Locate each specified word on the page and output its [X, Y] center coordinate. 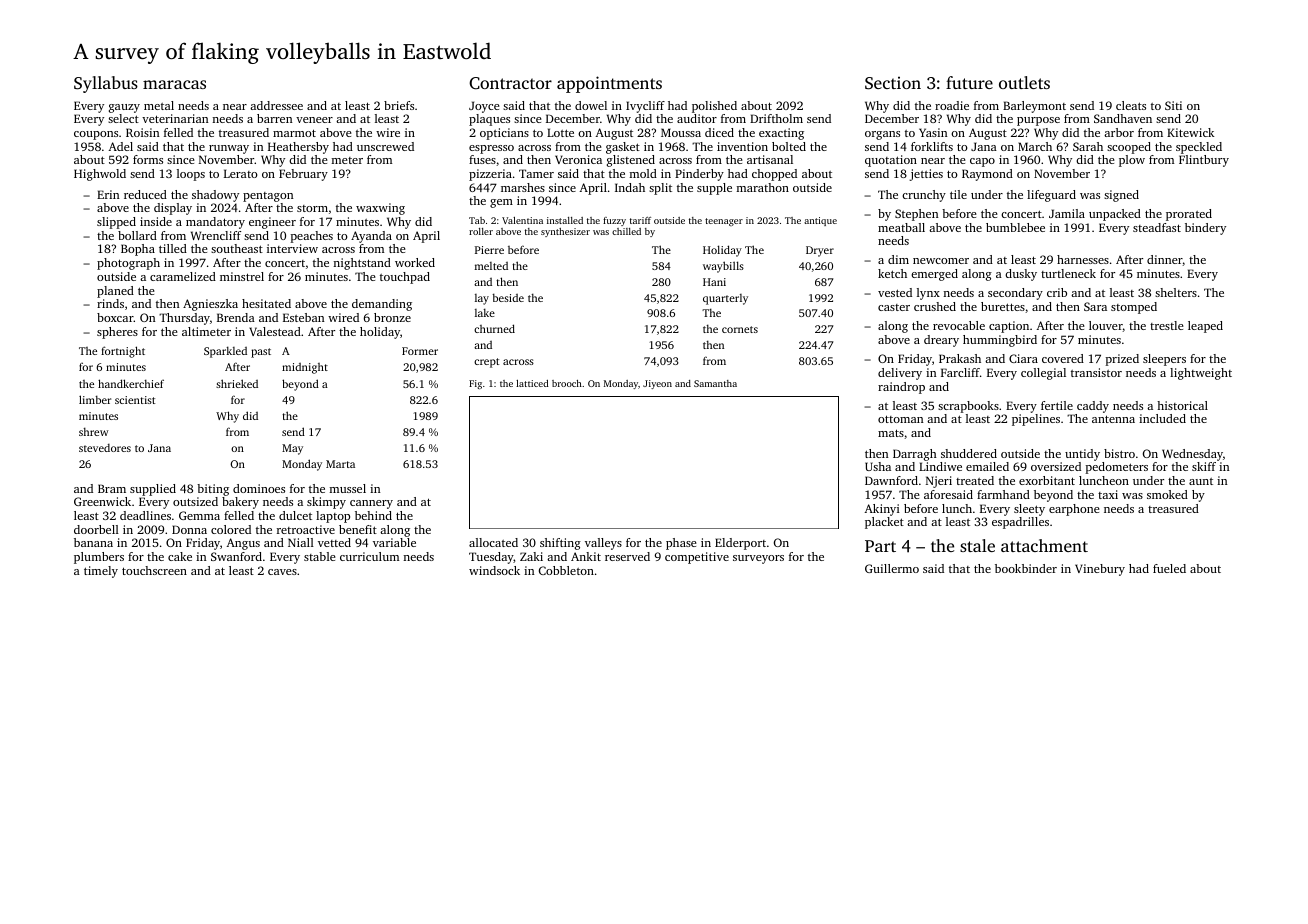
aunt [1201, 481]
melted [491, 266]
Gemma [199, 515]
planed [115, 292]
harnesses [1083, 259]
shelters [1176, 292]
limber [95, 399]
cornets [740, 329]
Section [893, 83]
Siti [1173, 105]
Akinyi [882, 510]
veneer [314, 120]
